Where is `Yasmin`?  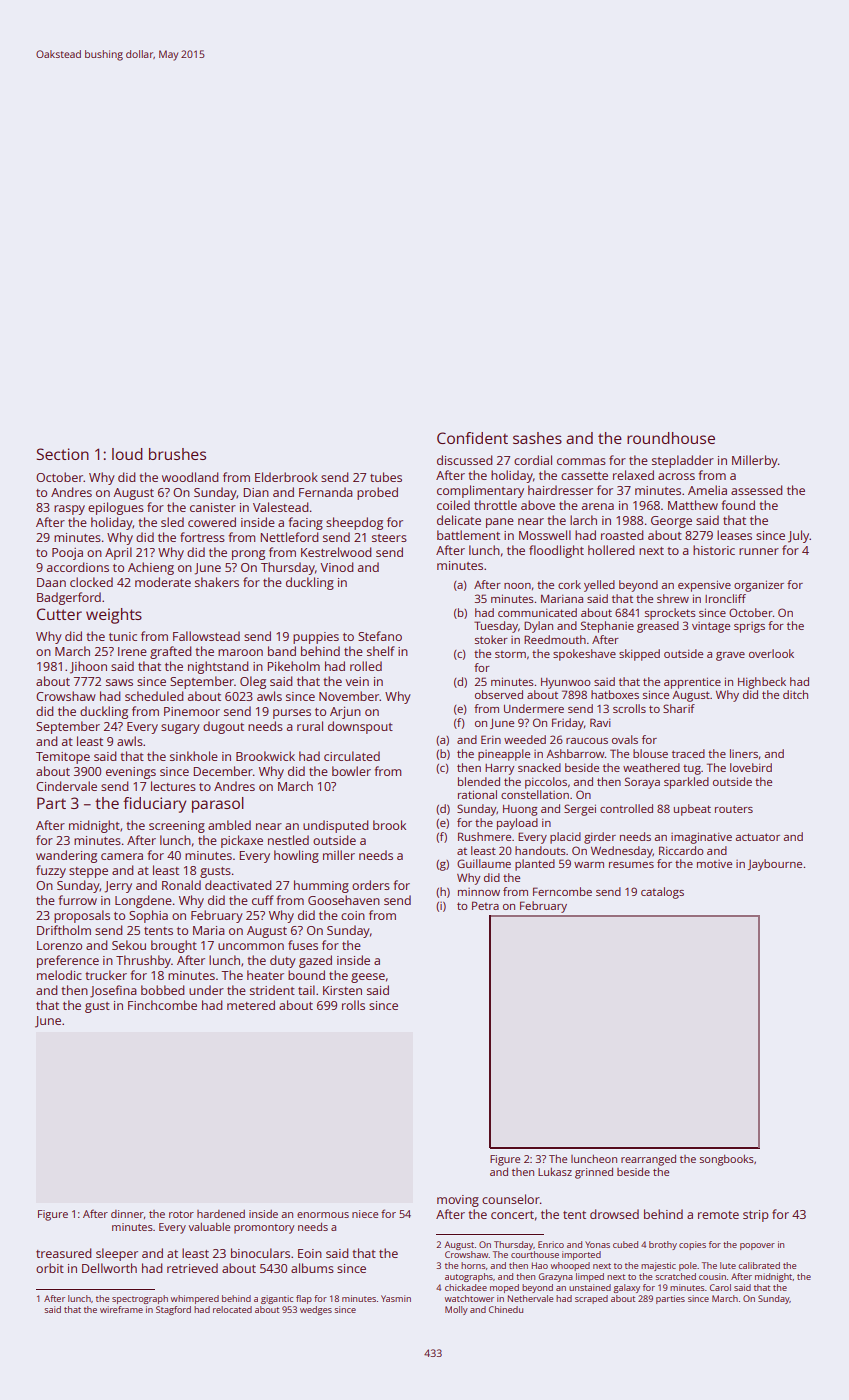
Yasmin is located at coordinates (396, 1298).
